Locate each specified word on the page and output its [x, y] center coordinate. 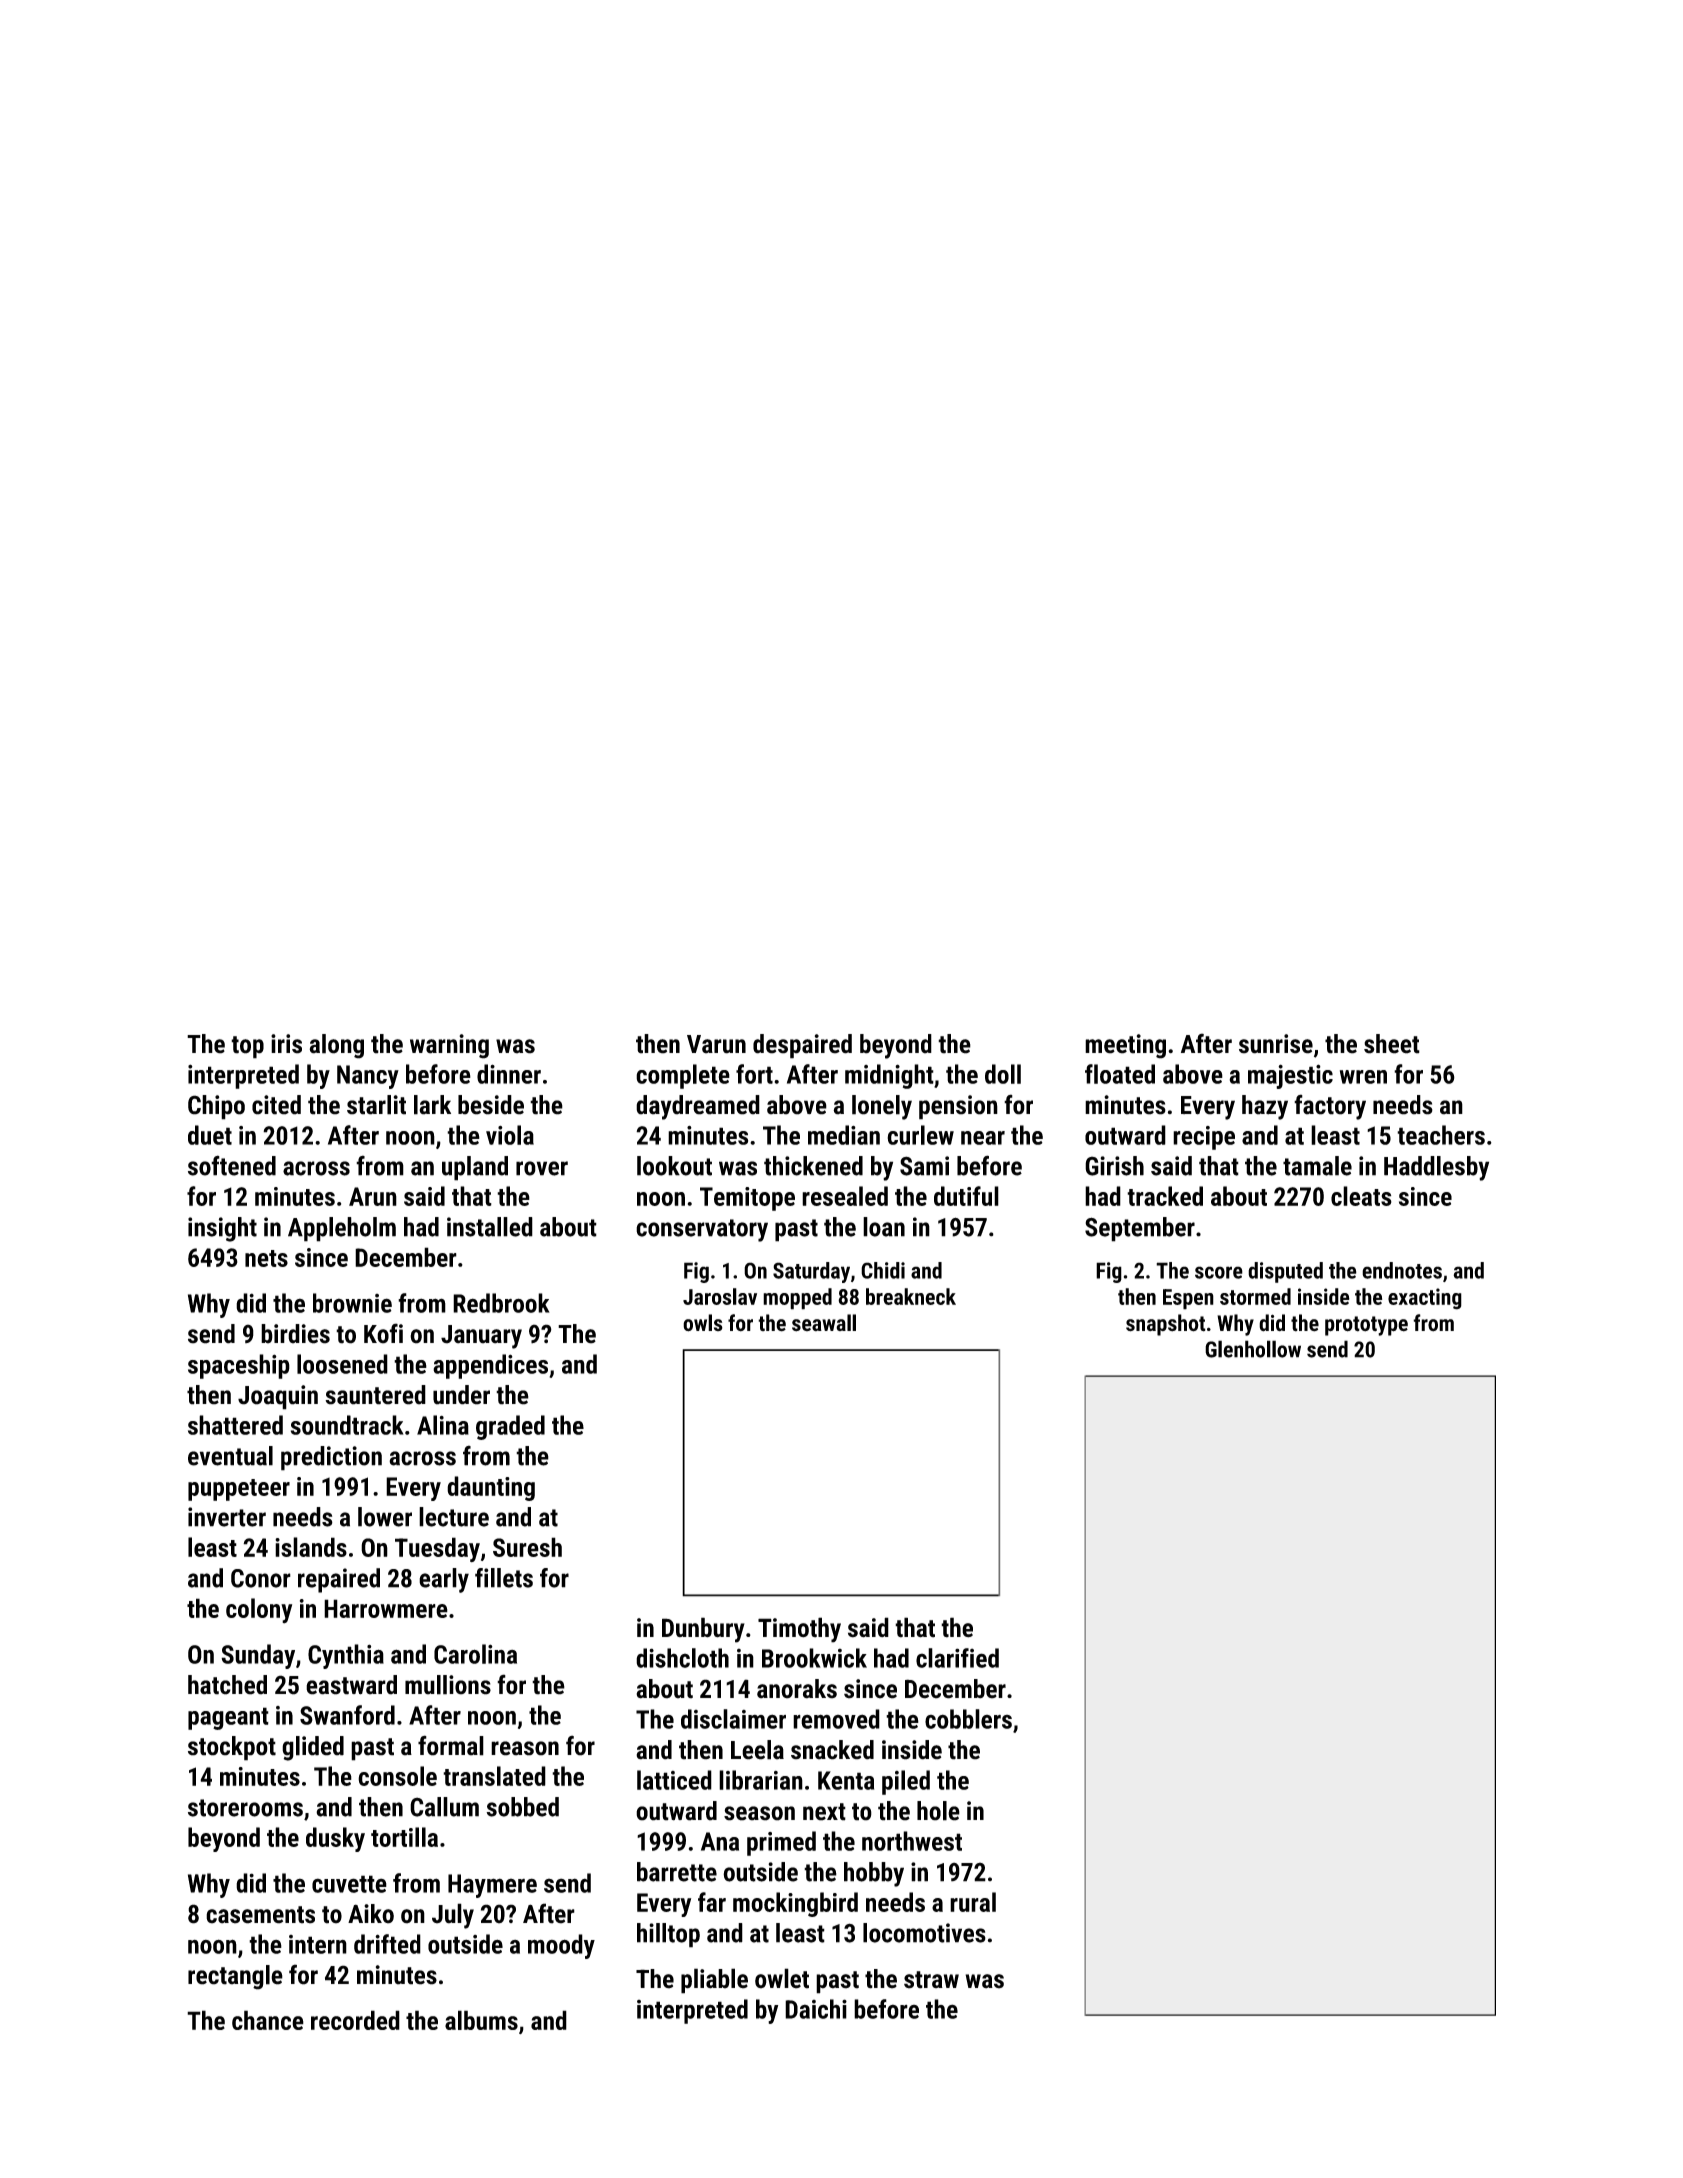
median [844, 1135]
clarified [957, 1658]
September [1140, 1229]
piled [906, 1782]
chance [268, 2020]
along [336, 1046]
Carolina [475, 1654]
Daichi [816, 2009]
